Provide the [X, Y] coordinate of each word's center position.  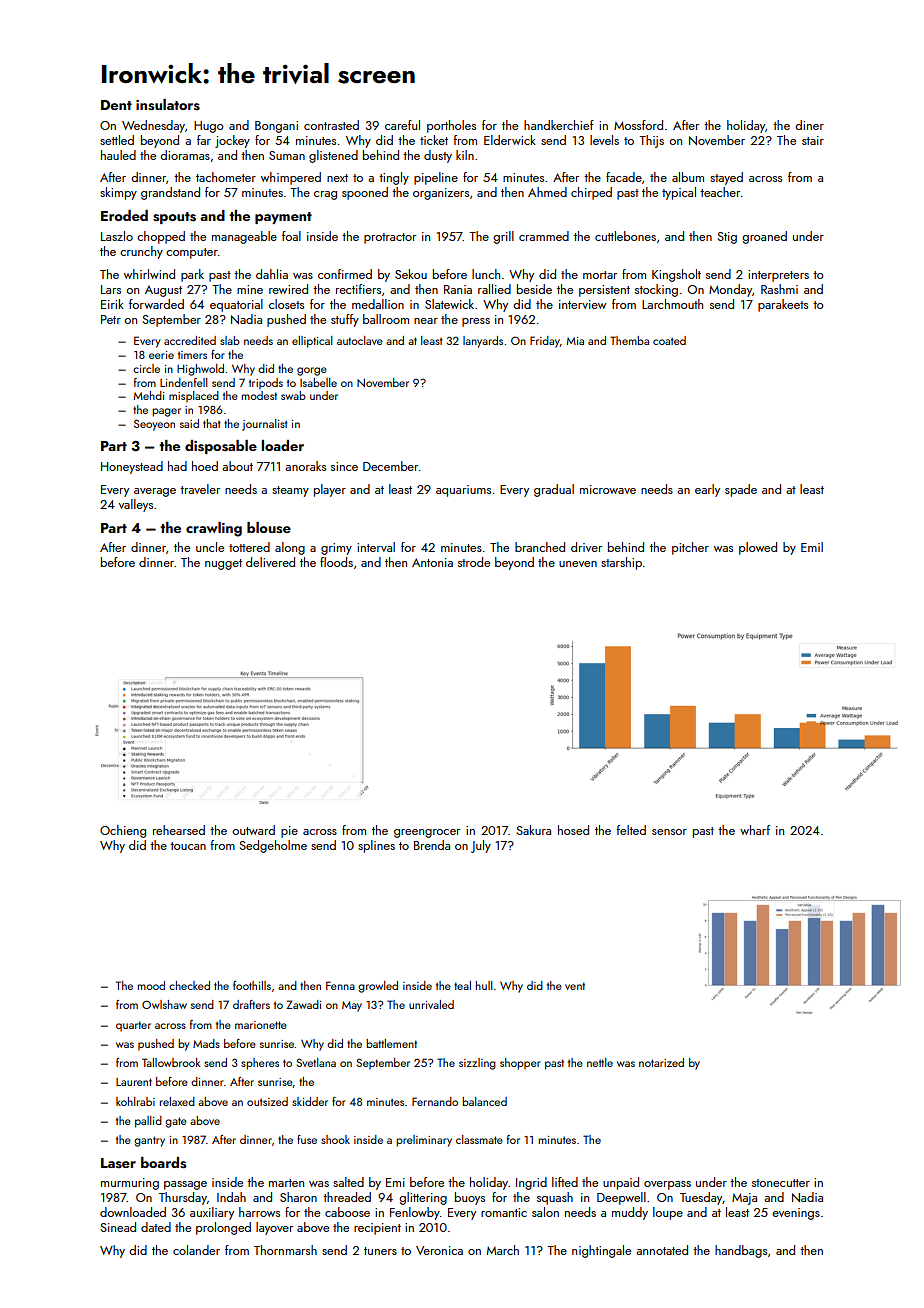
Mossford [638, 125]
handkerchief [559, 125]
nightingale [601, 1251]
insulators [168, 105]
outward [254, 830]
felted [631, 830]
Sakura [534, 830]
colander [196, 1250]
